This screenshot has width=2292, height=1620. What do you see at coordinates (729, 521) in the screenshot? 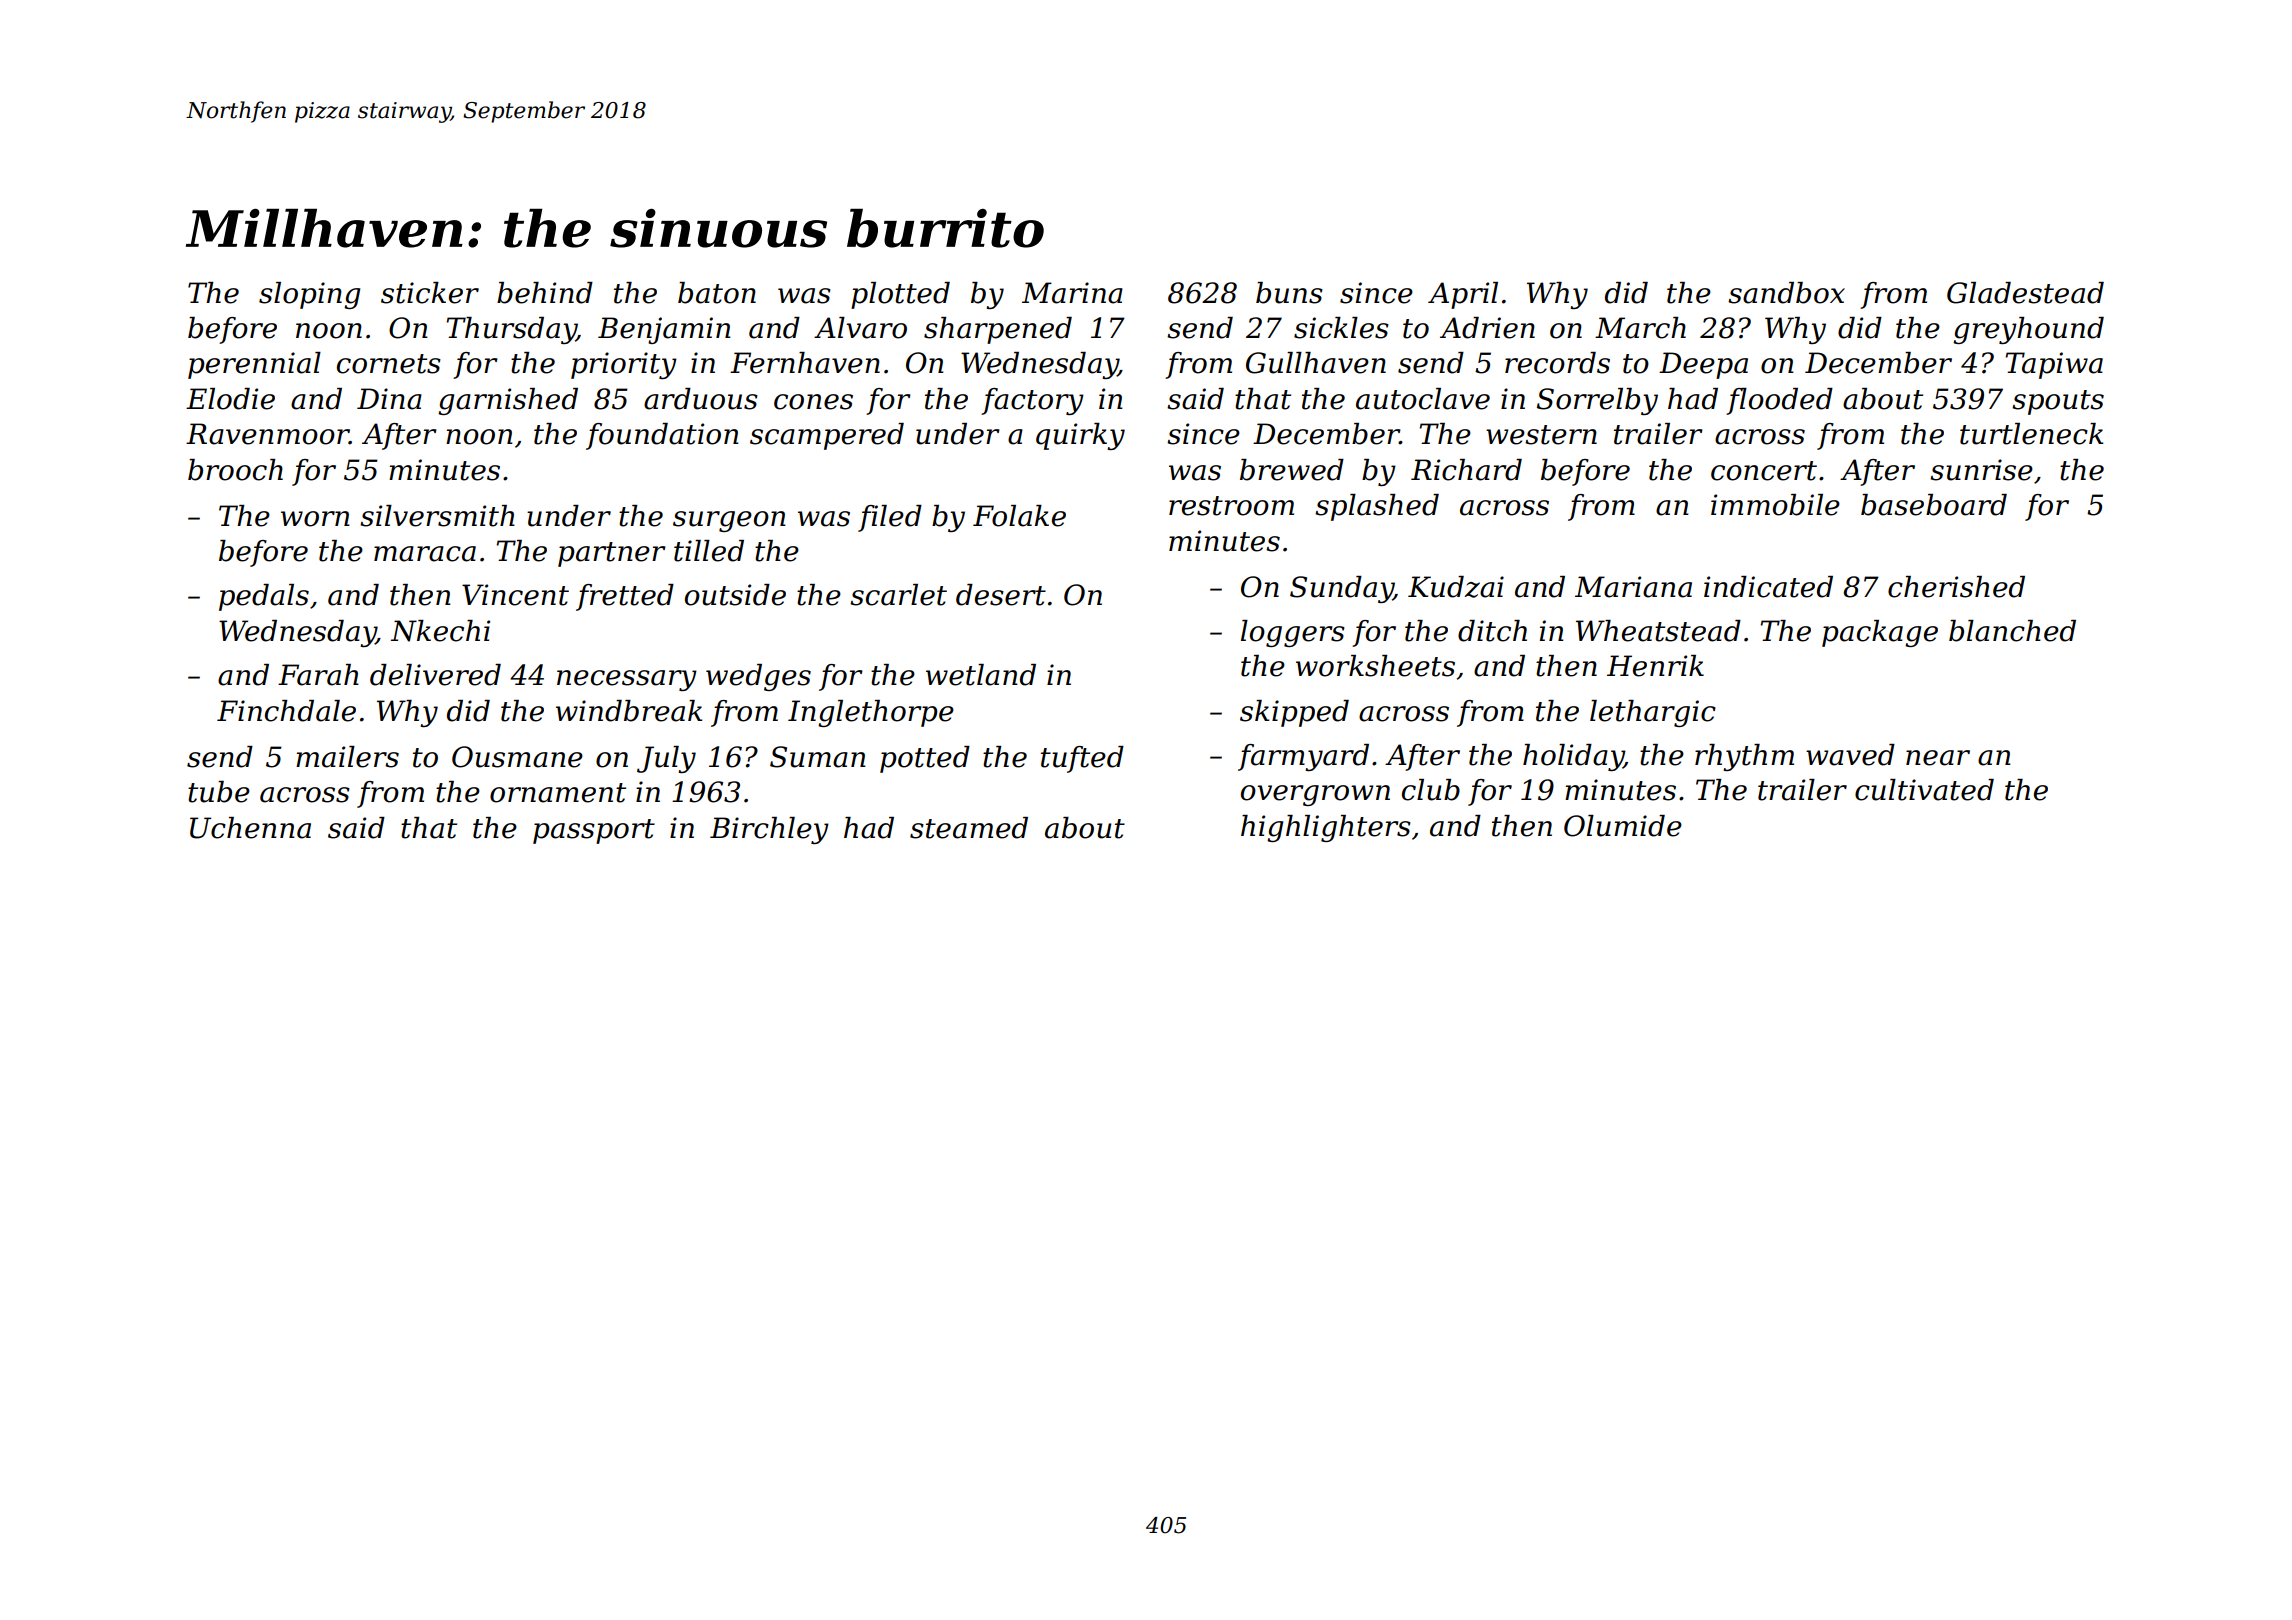
I see `surgeon` at bounding box center [729, 521].
